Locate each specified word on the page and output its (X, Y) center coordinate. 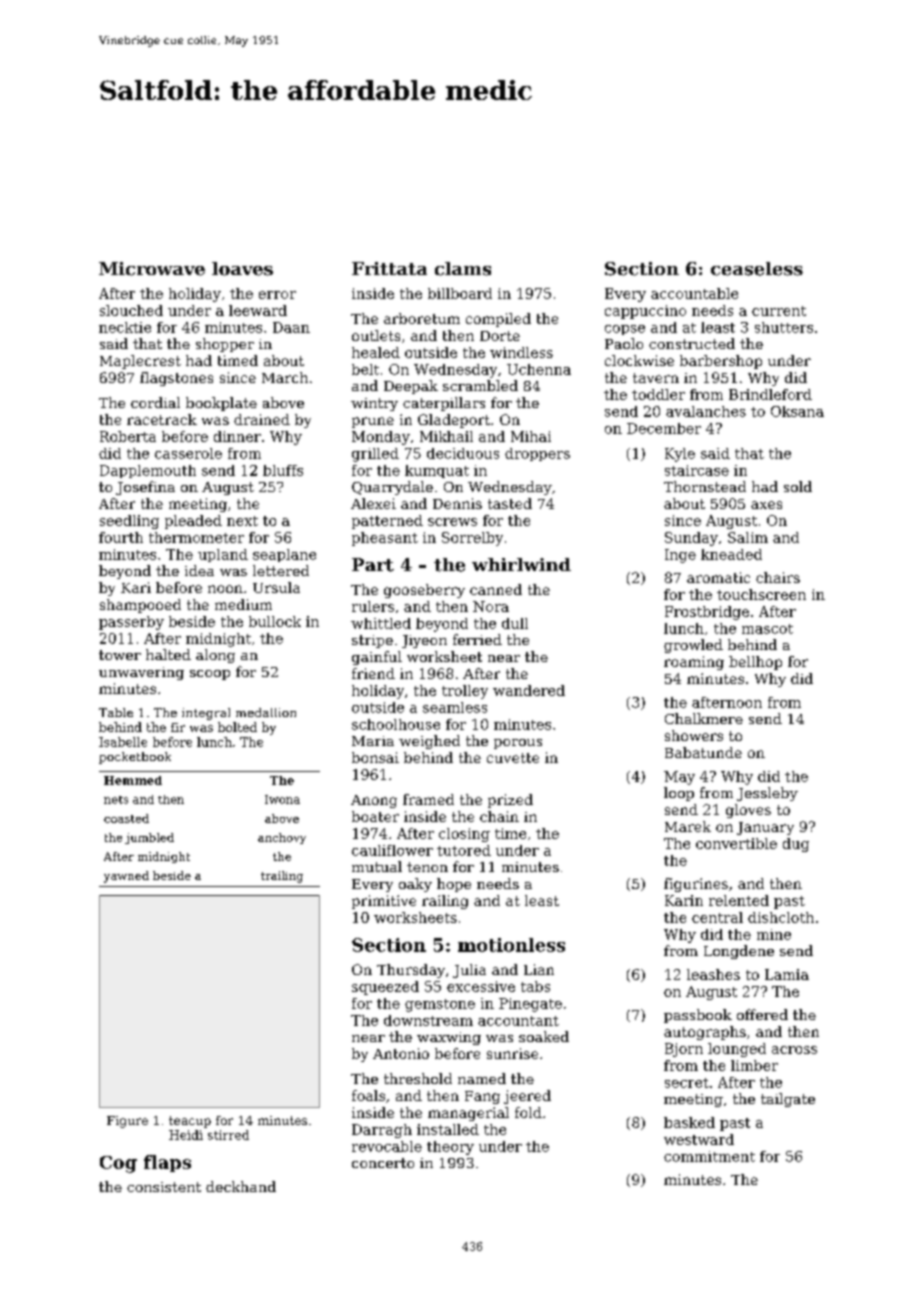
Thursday (411, 971)
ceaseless (757, 269)
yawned (126, 877)
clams (463, 269)
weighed (429, 742)
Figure (127, 1122)
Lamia (787, 974)
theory (450, 1148)
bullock (275, 621)
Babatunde (703, 752)
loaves (242, 269)
